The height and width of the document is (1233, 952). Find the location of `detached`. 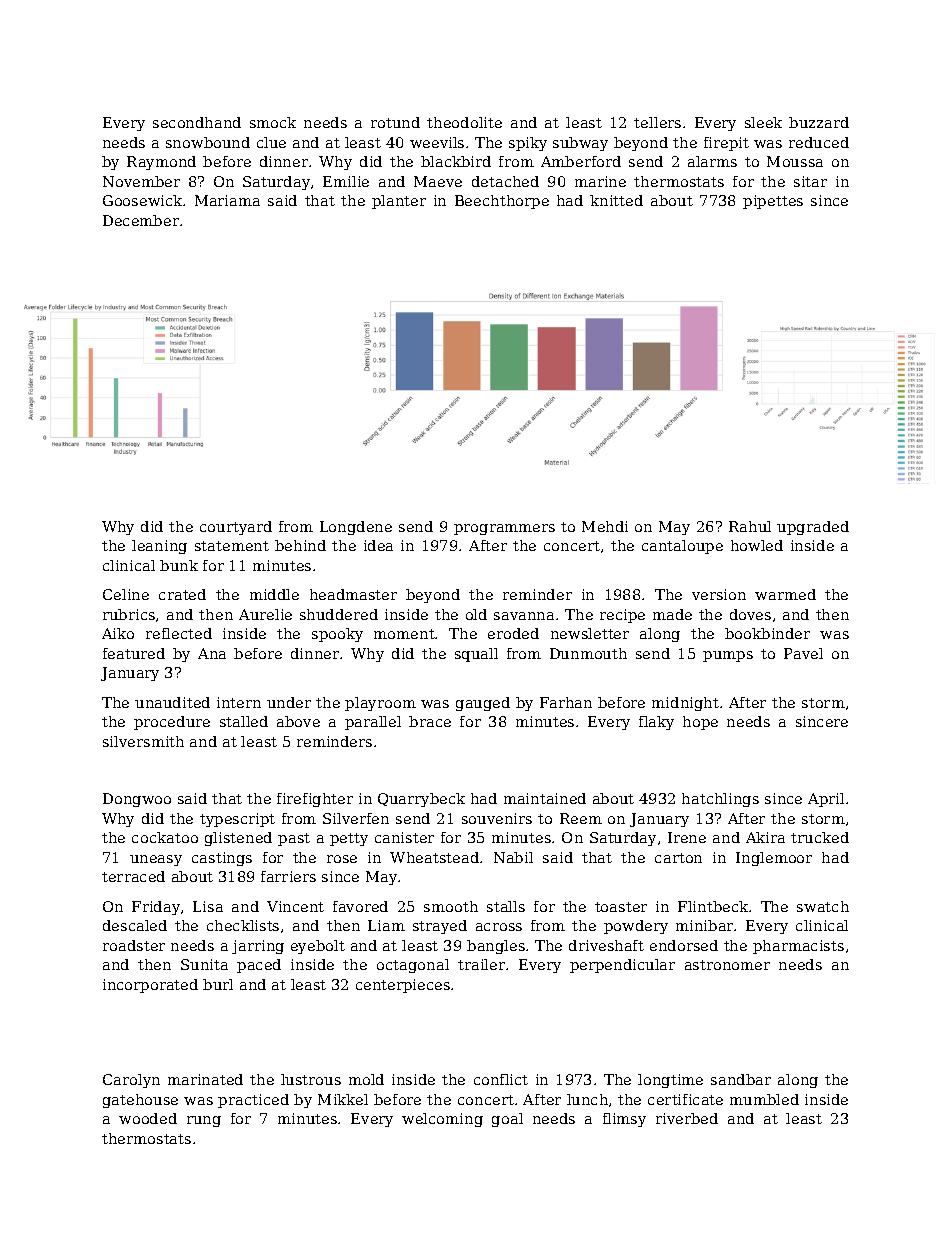

detached is located at coordinates (505, 181).
